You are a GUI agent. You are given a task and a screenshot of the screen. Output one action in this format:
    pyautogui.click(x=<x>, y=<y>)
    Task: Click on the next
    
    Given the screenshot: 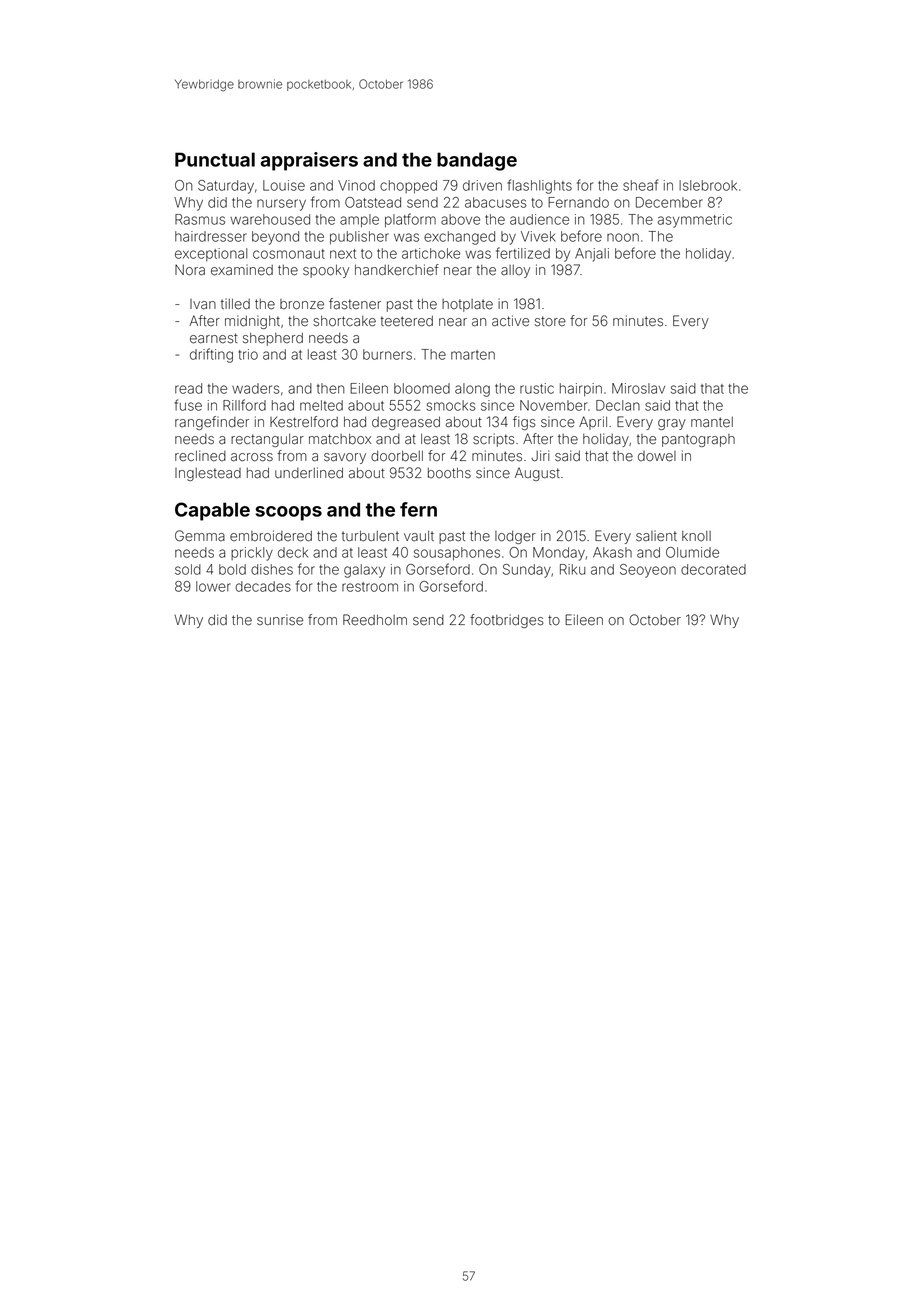 What is the action you would take?
    pyautogui.click(x=343, y=254)
